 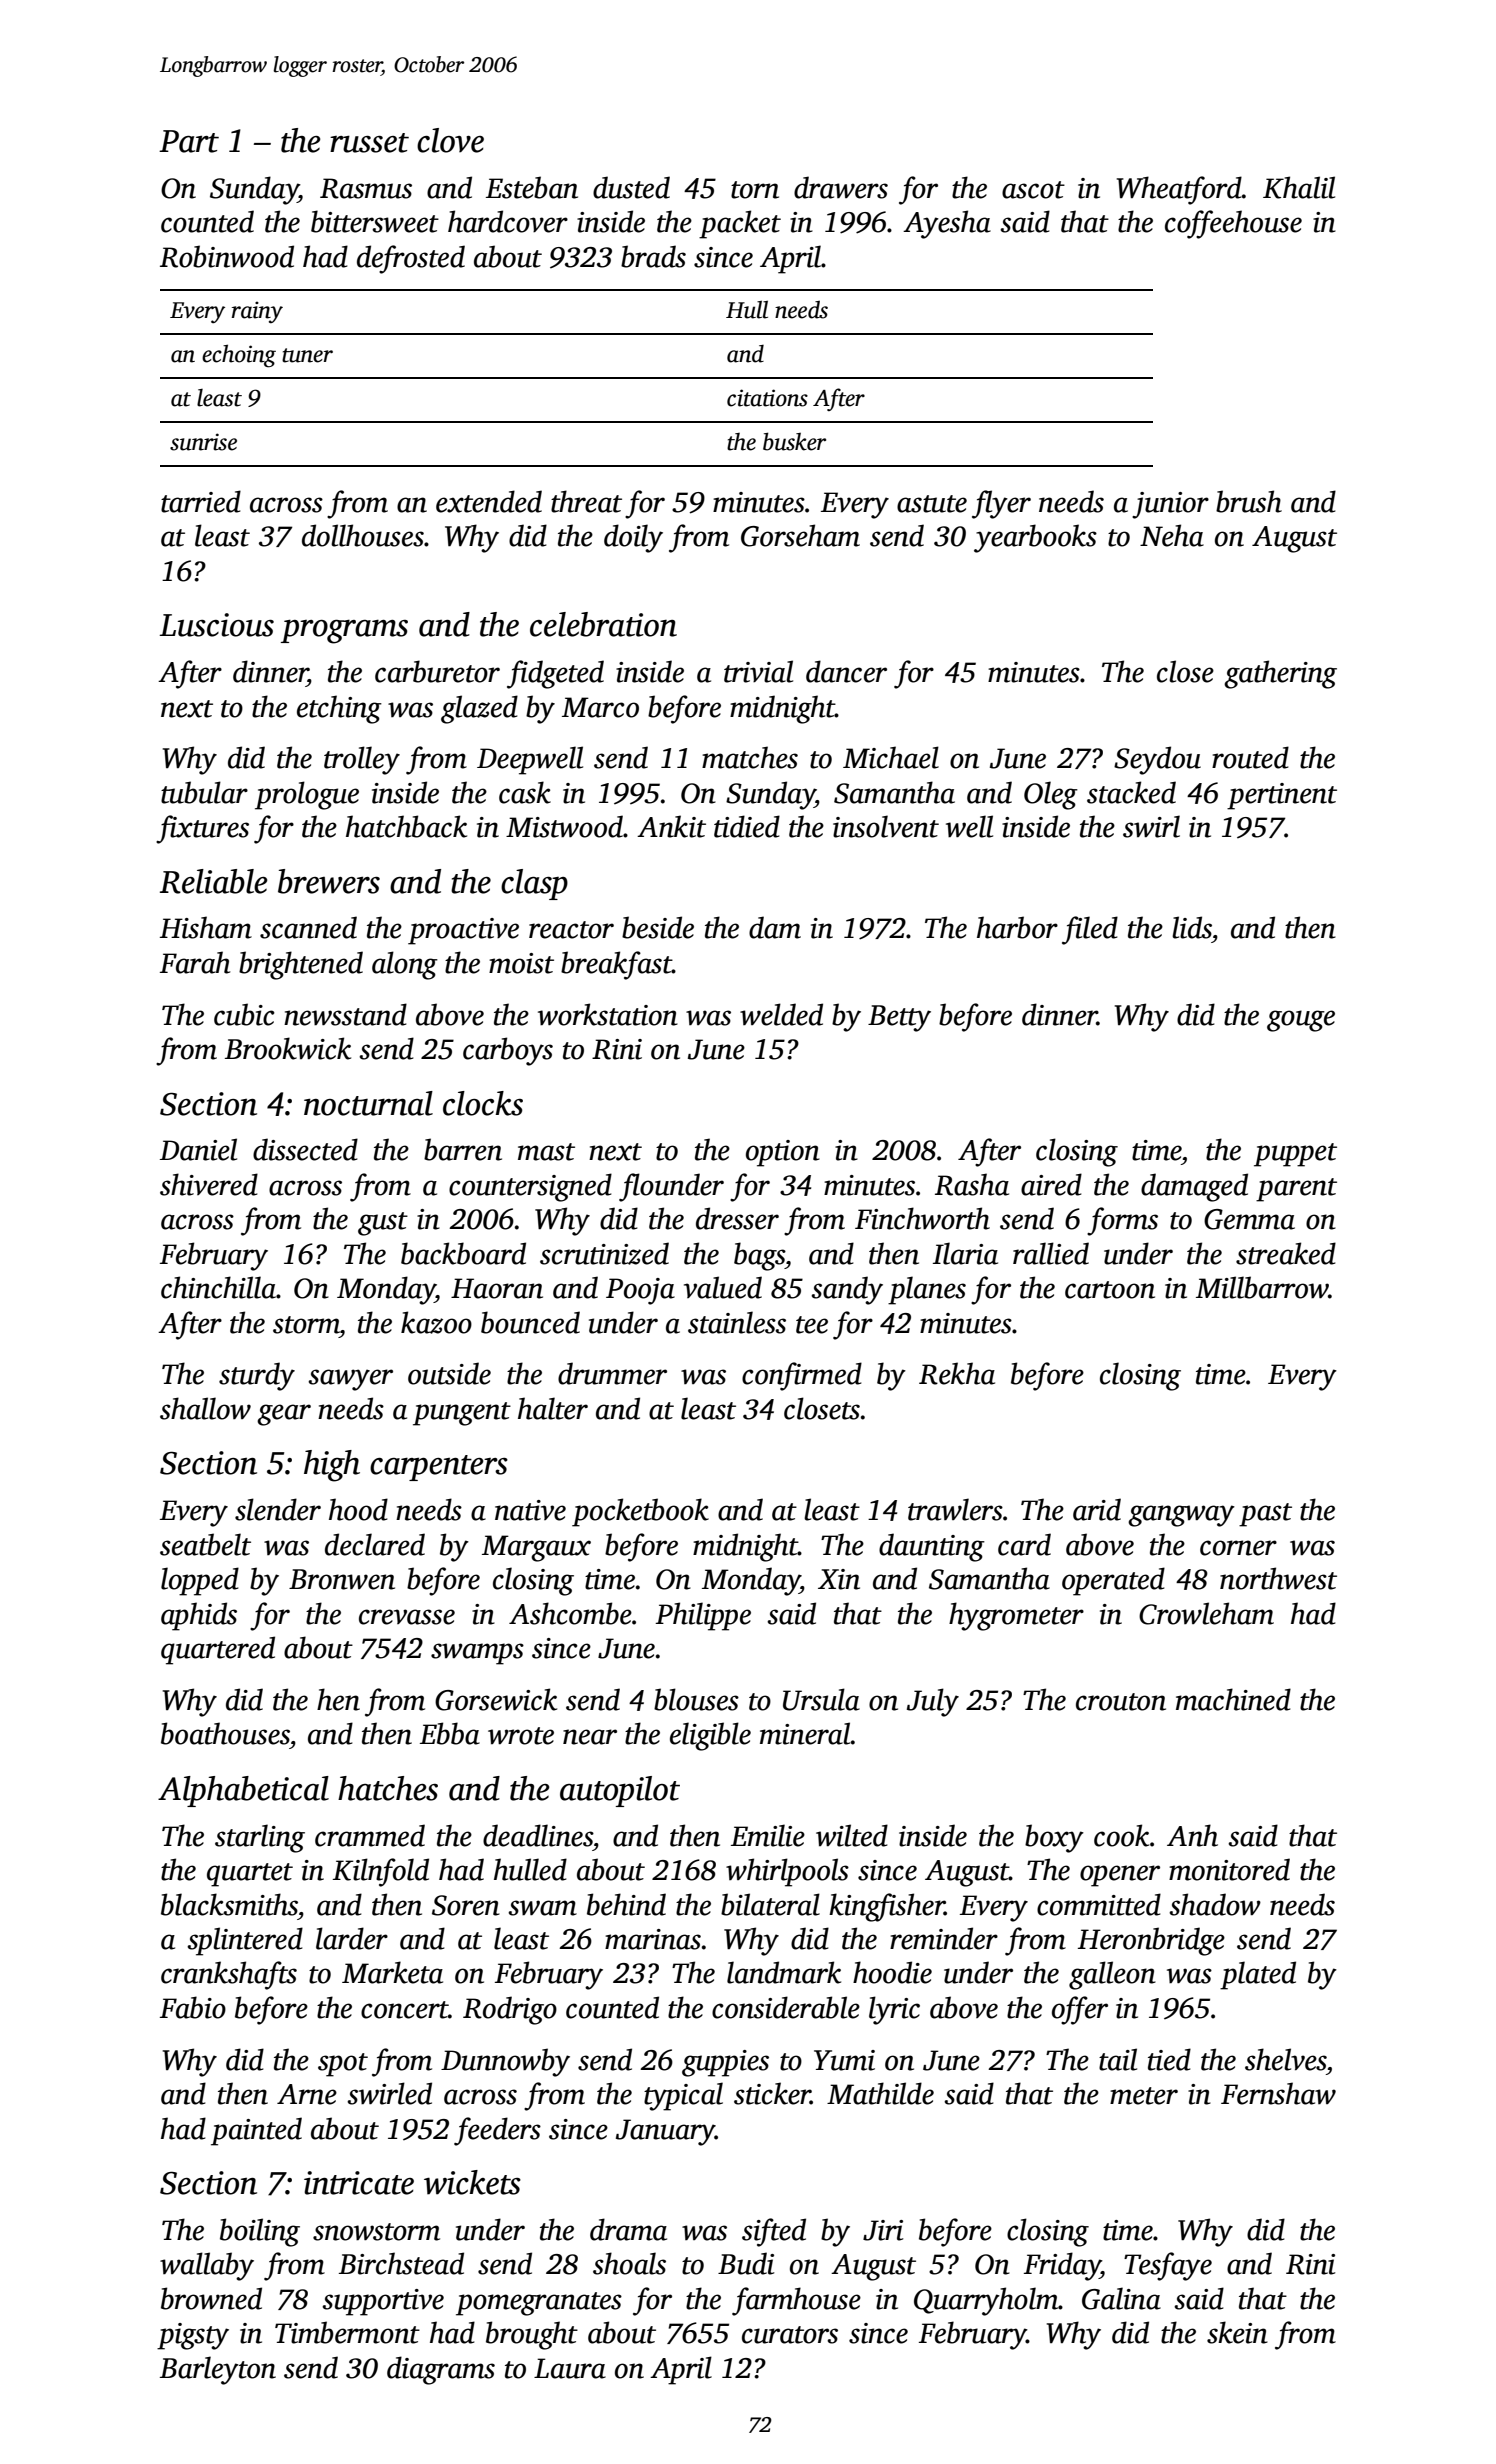 What do you see at coordinates (586, 501) in the document?
I see `threat` at bounding box center [586, 501].
